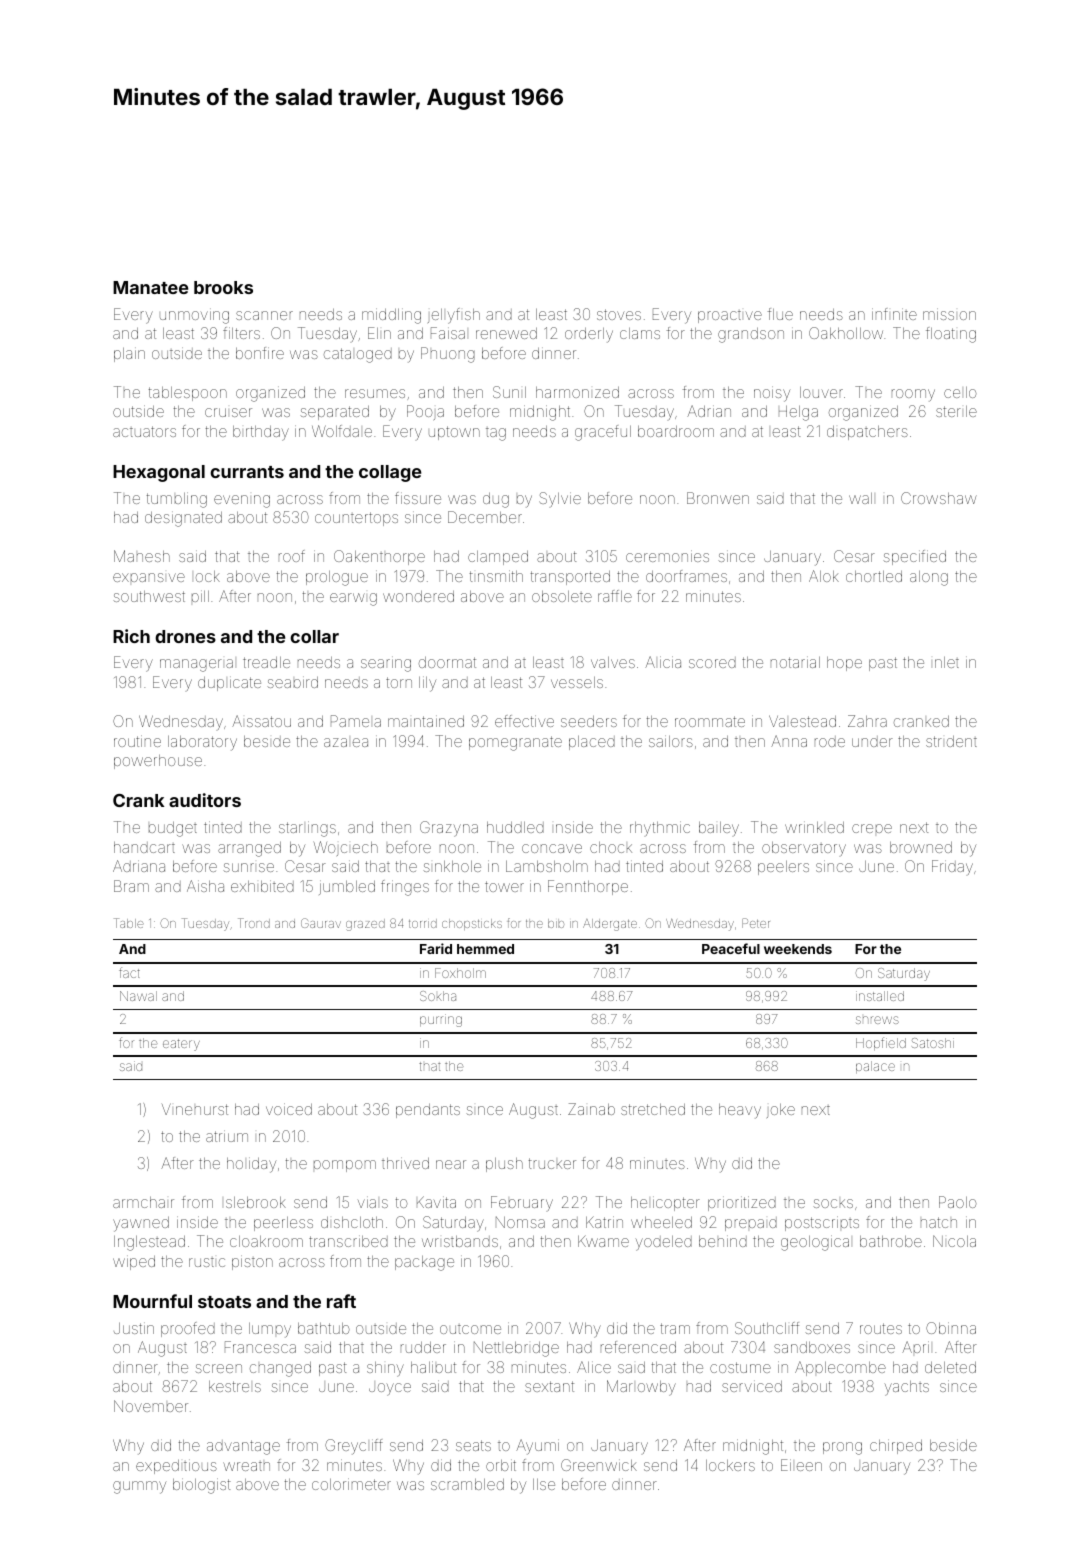  What do you see at coordinates (615, 596) in the page?
I see `raffle` at bounding box center [615, 596].
